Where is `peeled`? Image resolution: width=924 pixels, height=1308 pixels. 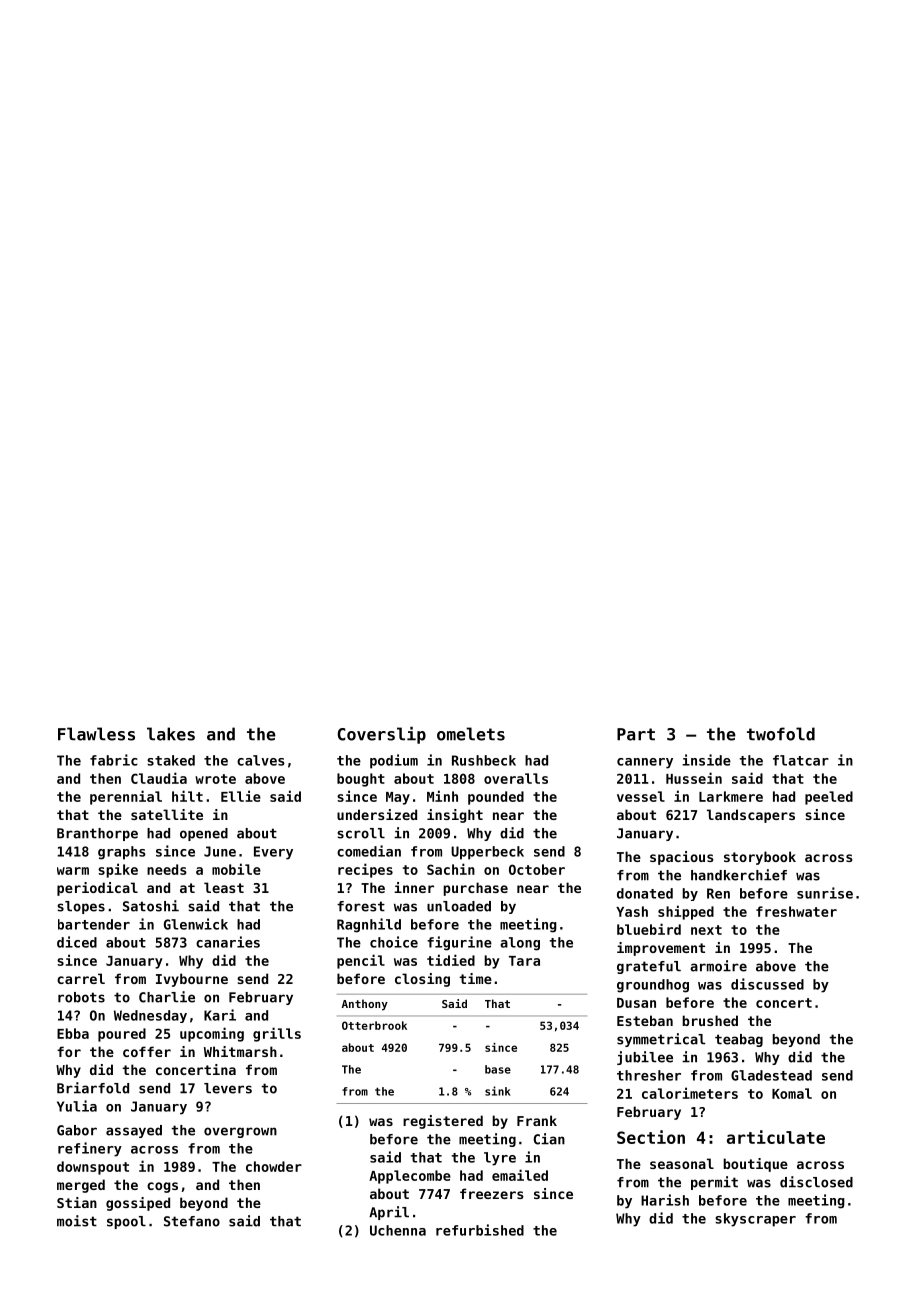
peeled is located at coordinates (829, 798).
